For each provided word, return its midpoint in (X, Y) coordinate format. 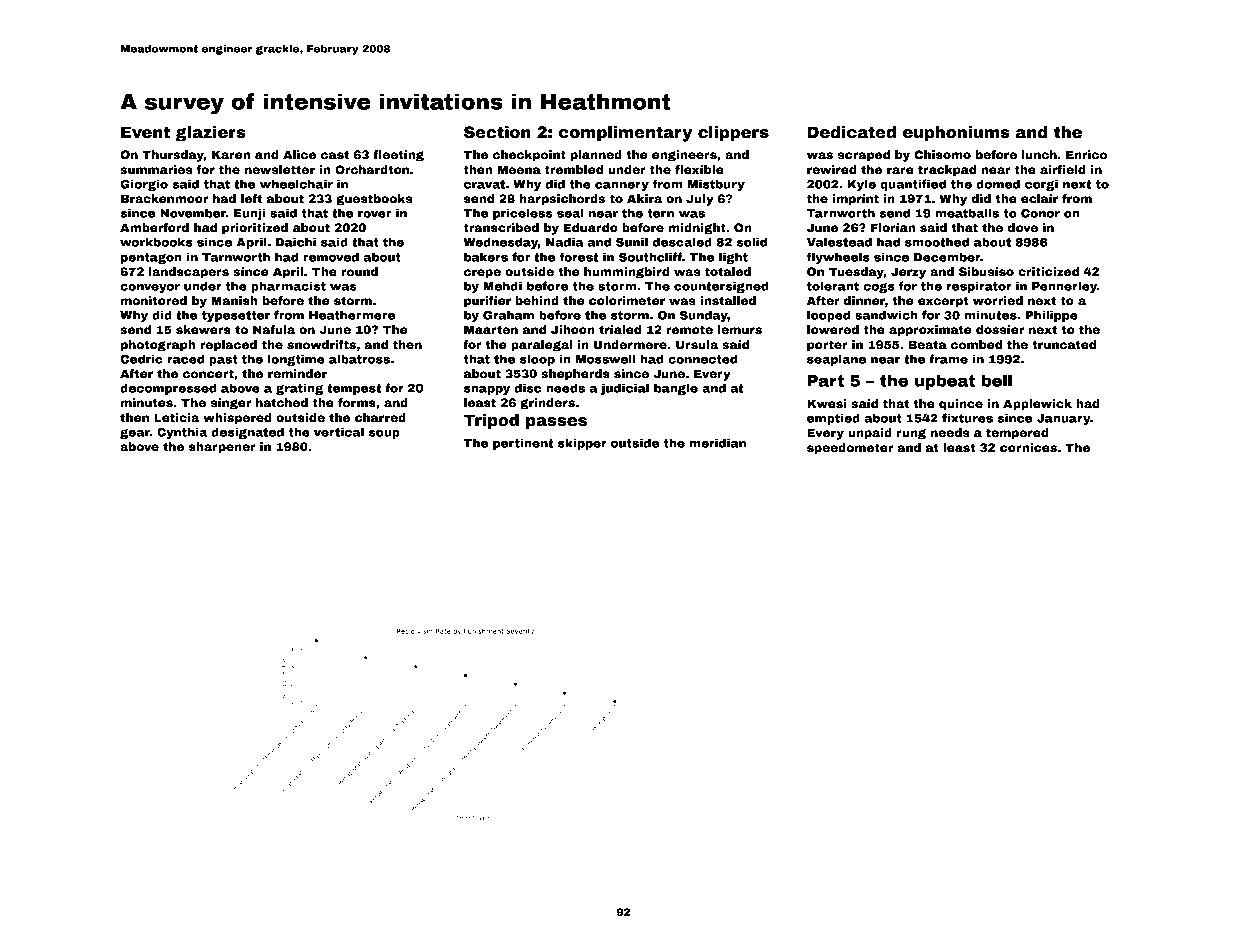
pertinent (523, 444)
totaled (728, 271)
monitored (154, 300)
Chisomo (942, 154)
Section (497, 132)
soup (384, 434)
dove (1023, 227)
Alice (299, 154)
